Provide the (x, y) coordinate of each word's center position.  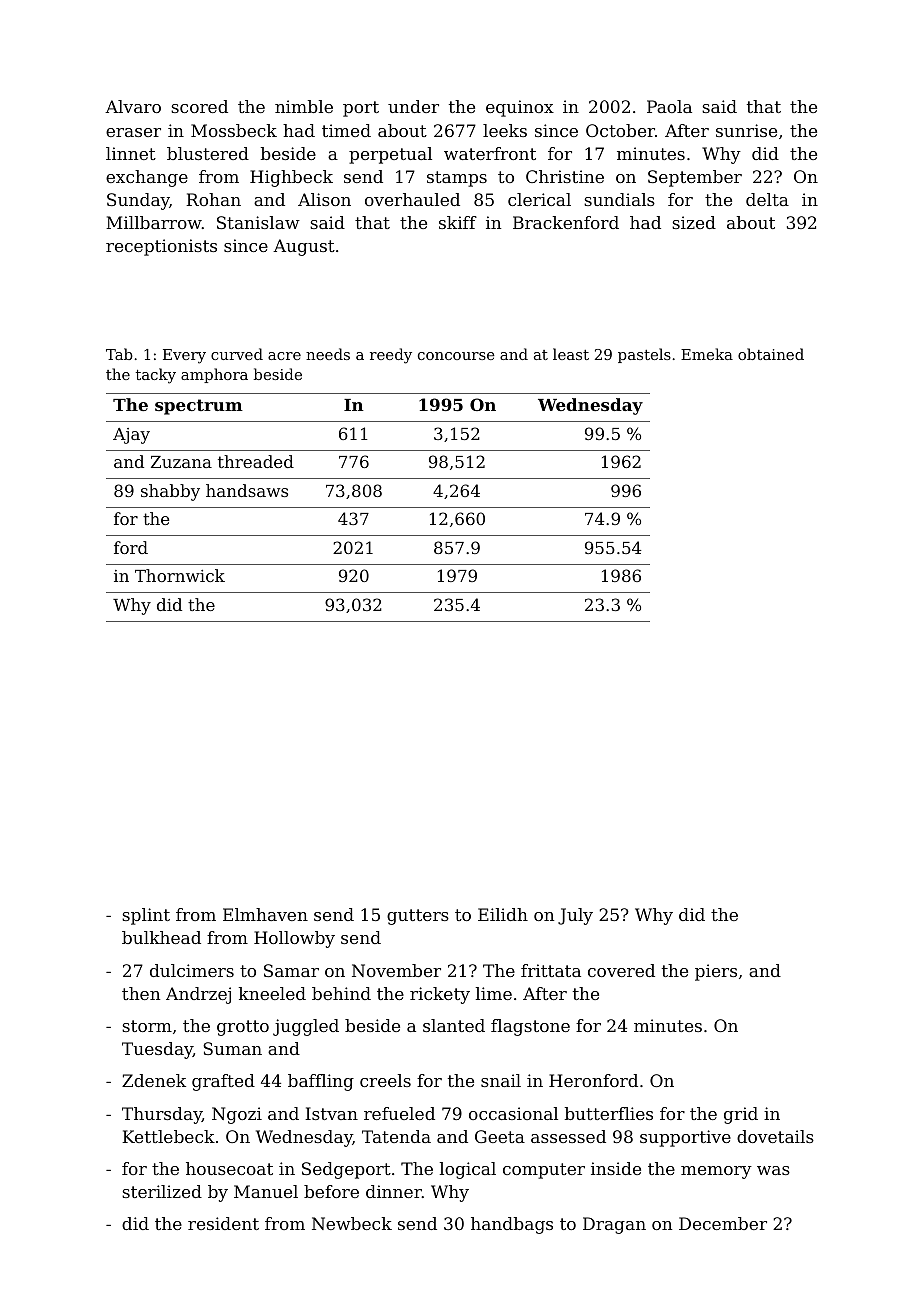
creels (385, 1080)
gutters (418, 917)
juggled (306, 1027)
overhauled (412, 199)
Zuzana (181, 462)
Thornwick (180, 575)
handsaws (247, 490)
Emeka (707, 354)
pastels (644, 355)
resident (223, 1223)
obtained (771, 354)
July (575, 916)
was (773, 1170)
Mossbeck (234, 130)
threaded (256, 461)
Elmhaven (265, 914)
